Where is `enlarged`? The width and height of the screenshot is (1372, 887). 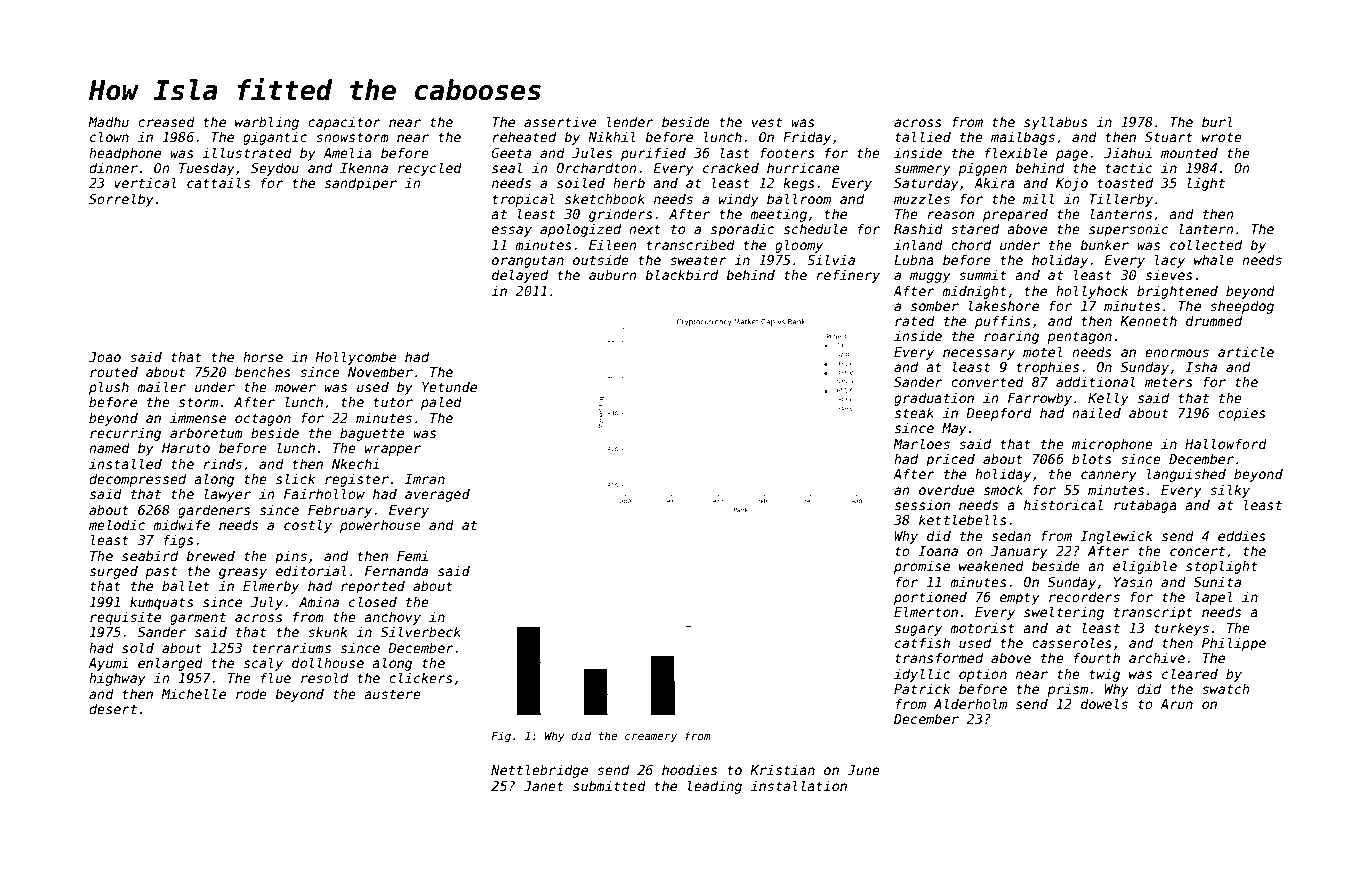 enlarged is located at coordinates (170, 664).
